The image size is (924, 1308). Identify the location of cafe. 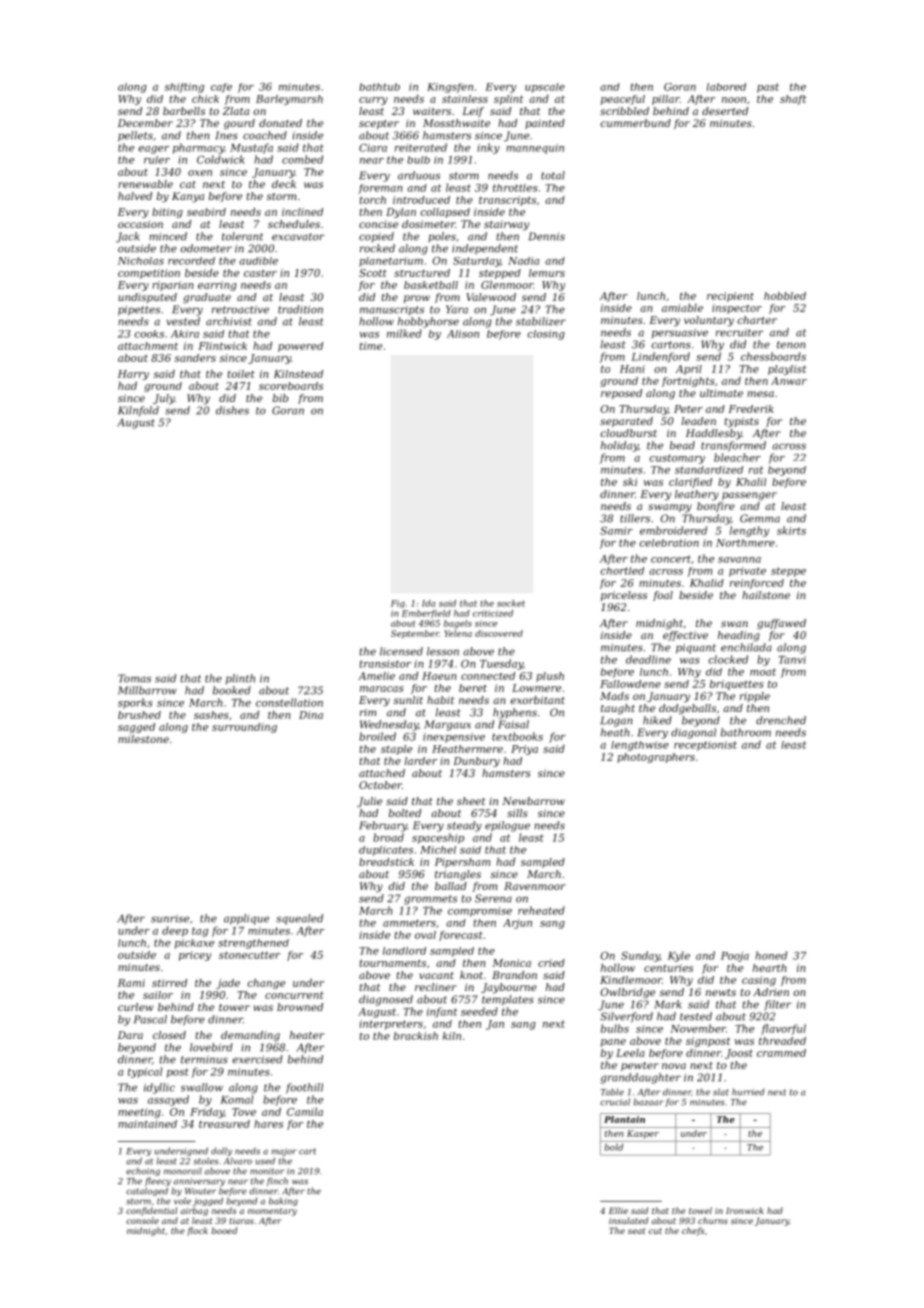
(221, 88).
